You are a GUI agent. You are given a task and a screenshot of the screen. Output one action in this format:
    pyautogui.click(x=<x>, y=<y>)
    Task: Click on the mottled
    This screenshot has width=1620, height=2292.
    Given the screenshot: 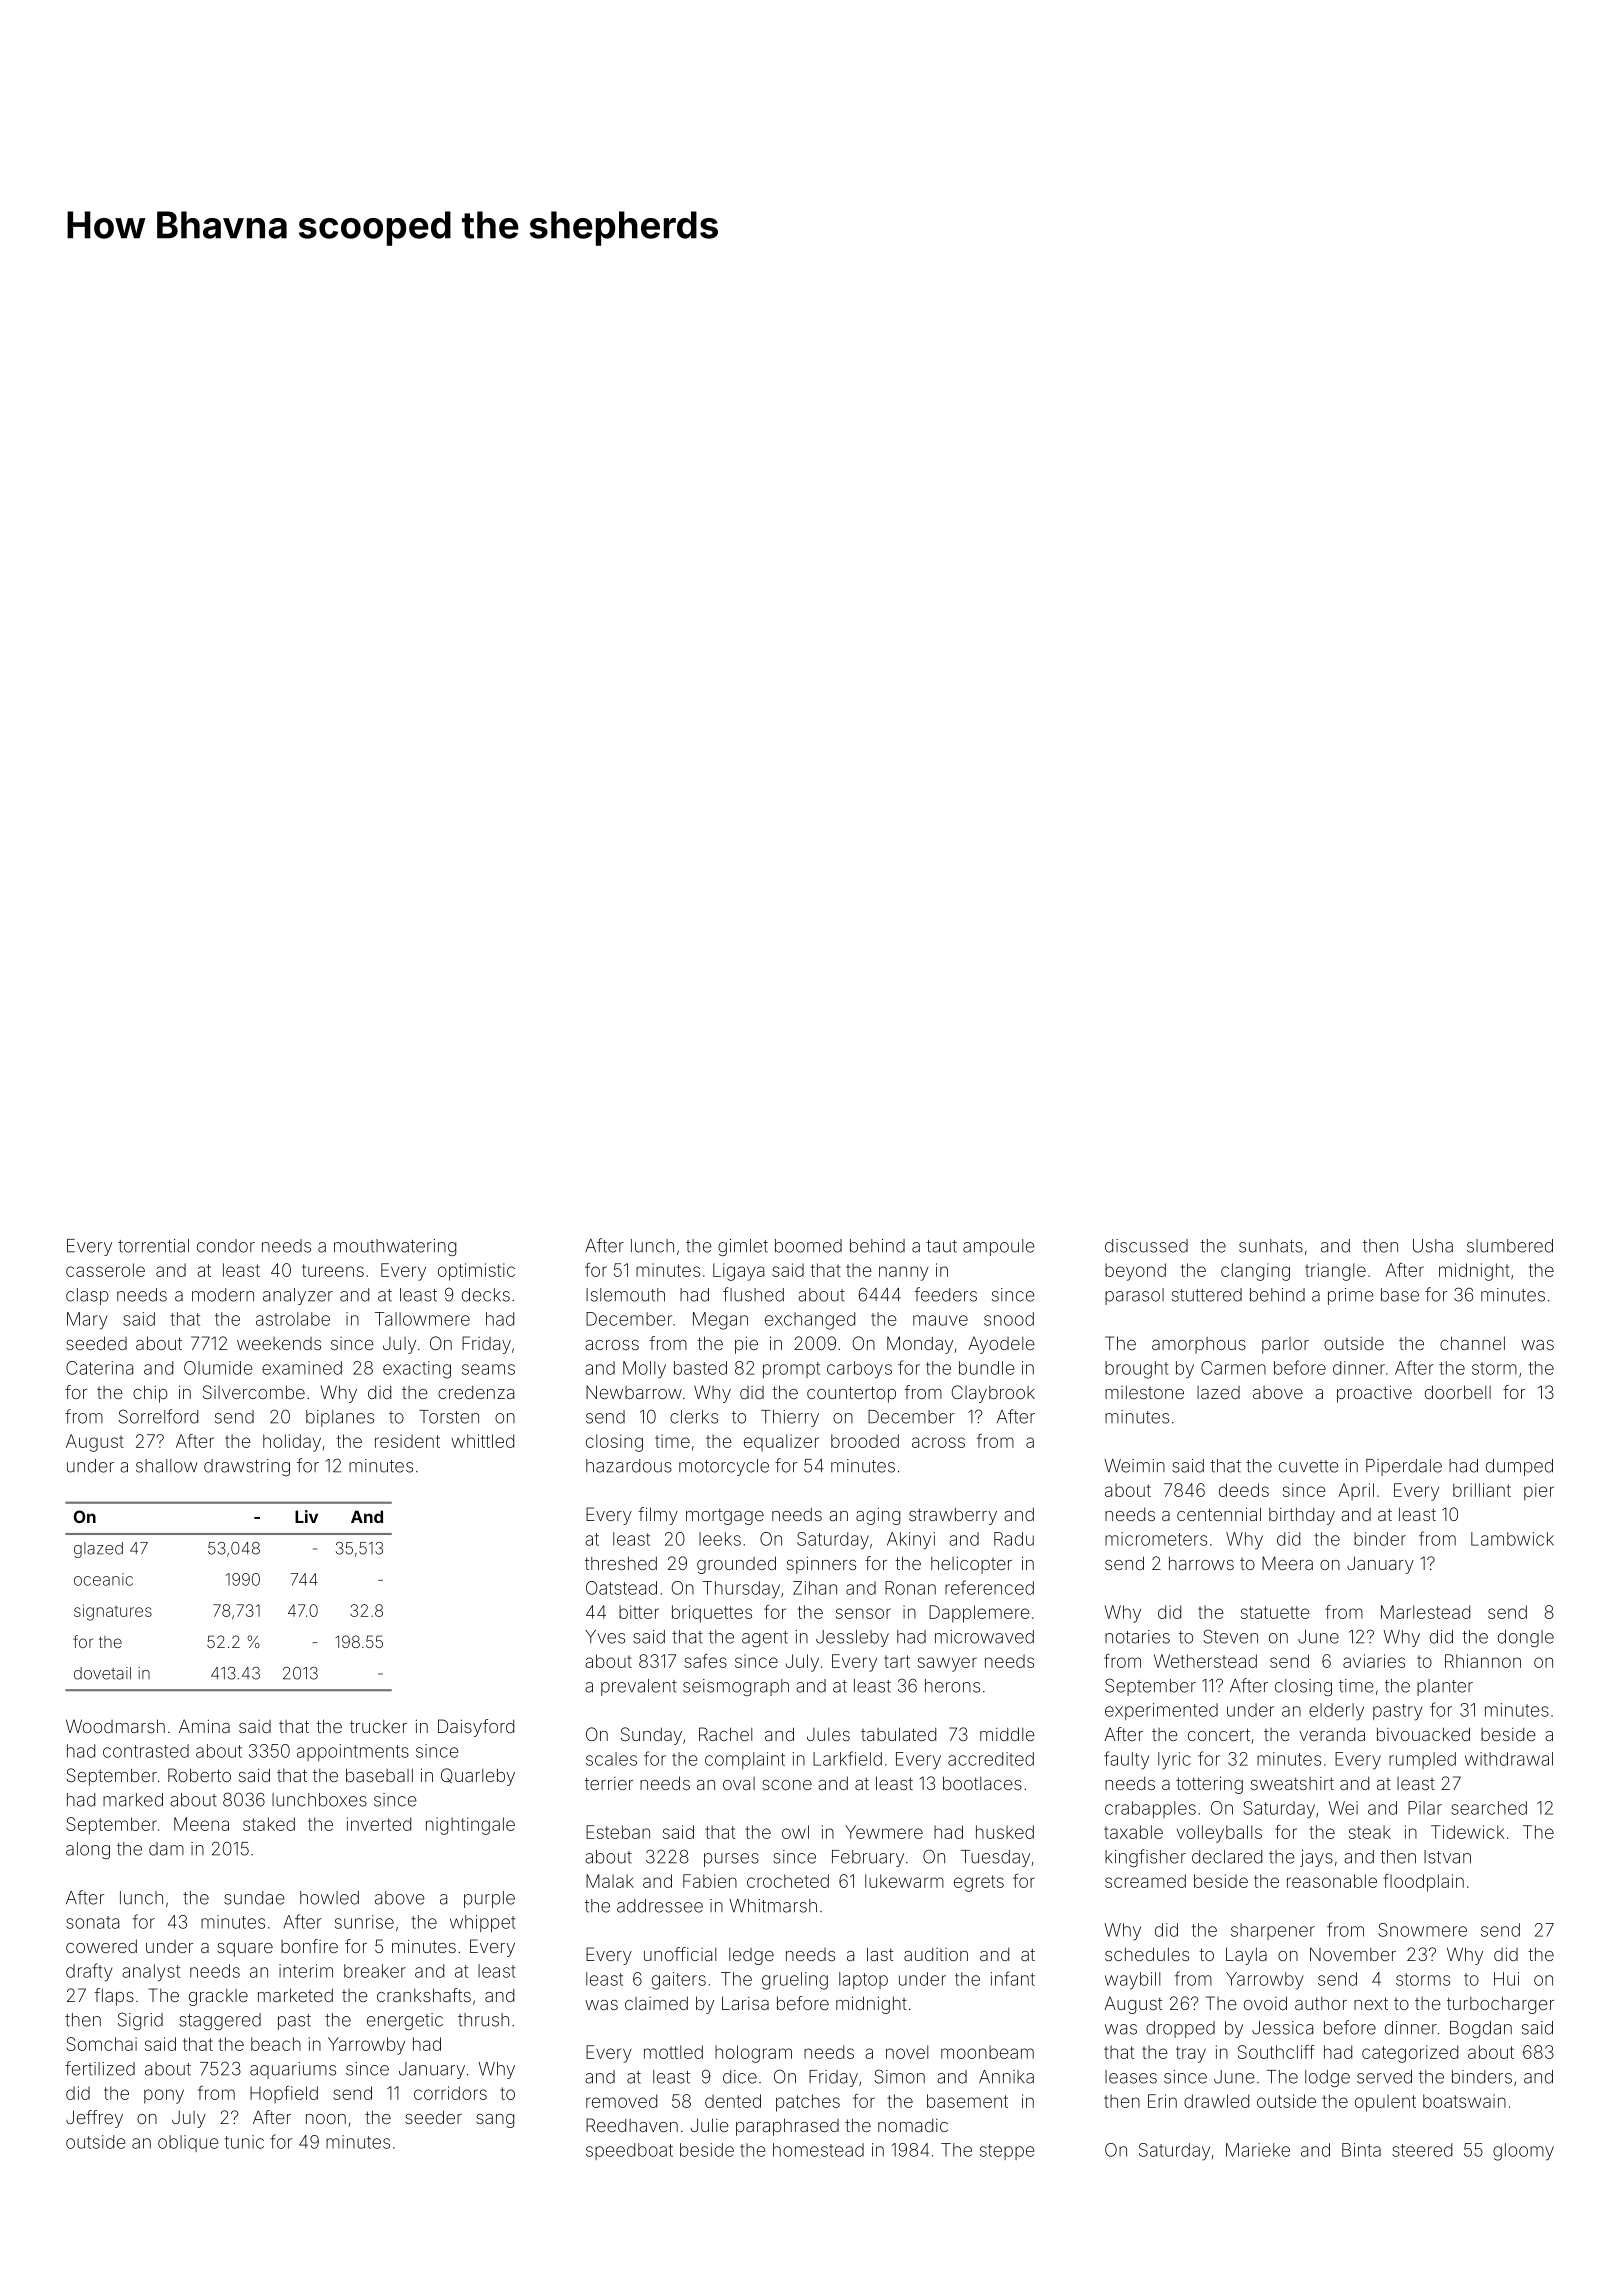 What is the action you would take?
    pyautogui.click(x=673, y=2052)
